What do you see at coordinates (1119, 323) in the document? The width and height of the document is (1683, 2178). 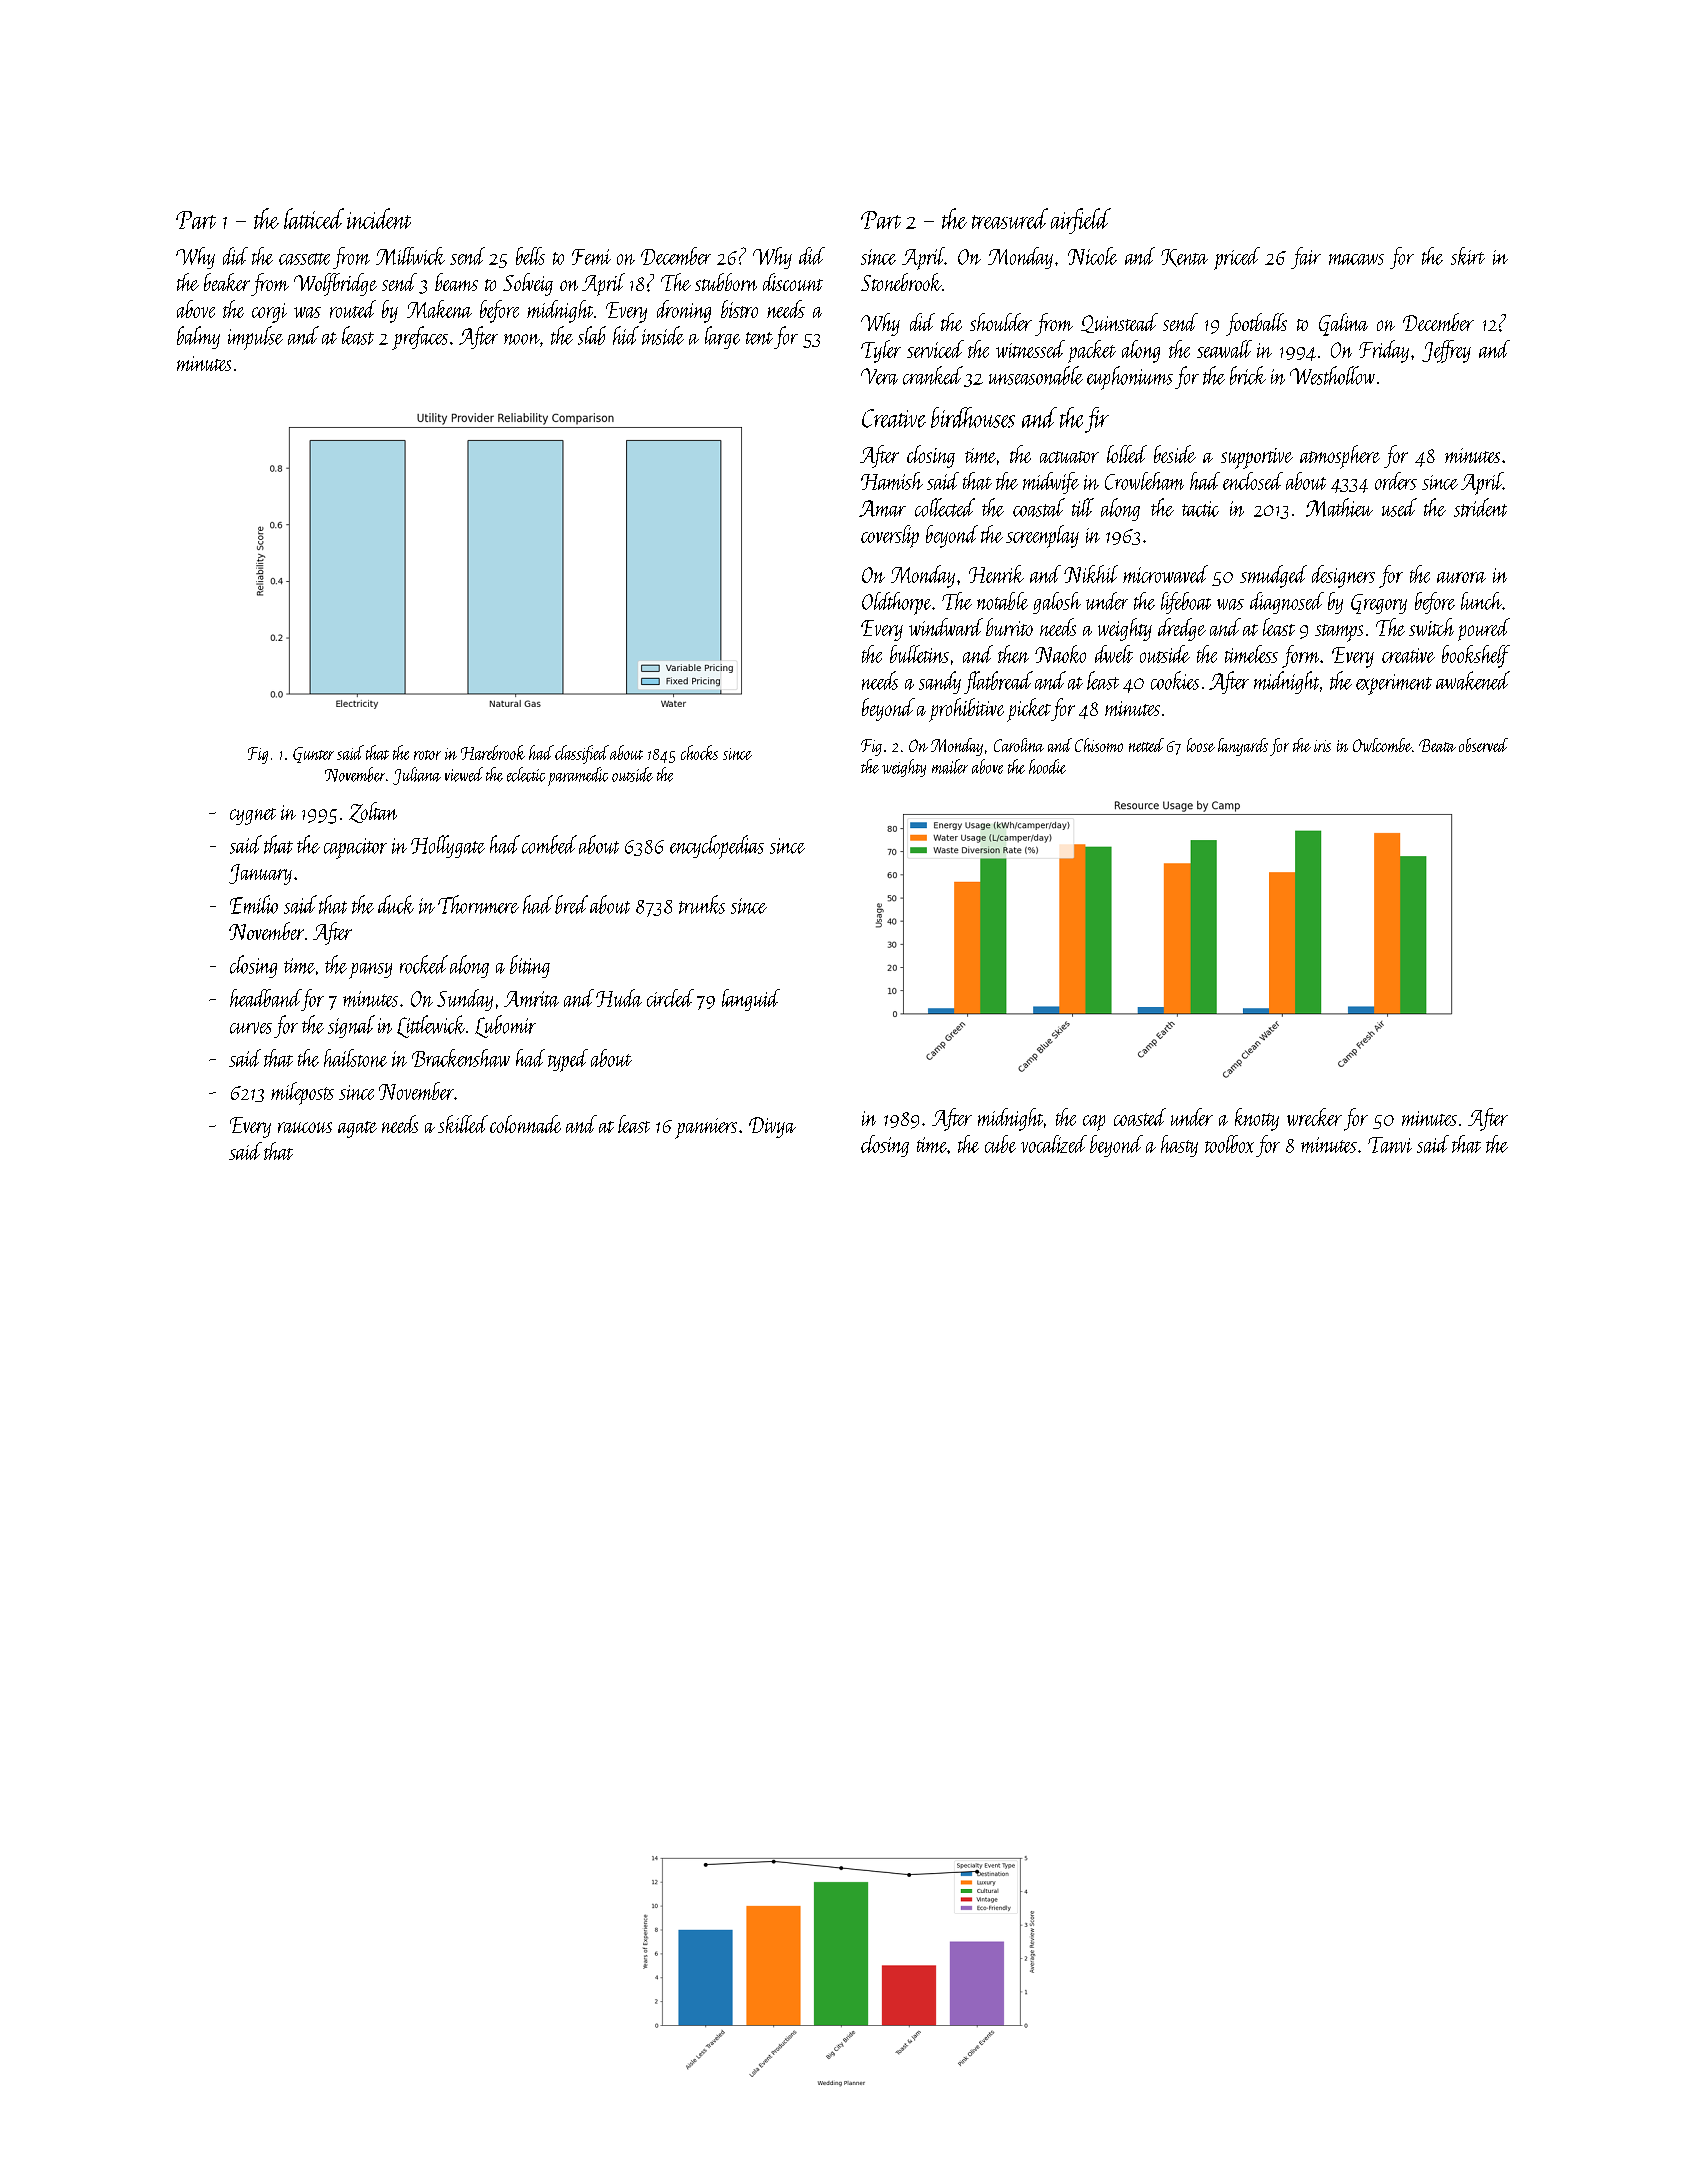 I see `Quinstead` at bounding box center [1119, 323].
